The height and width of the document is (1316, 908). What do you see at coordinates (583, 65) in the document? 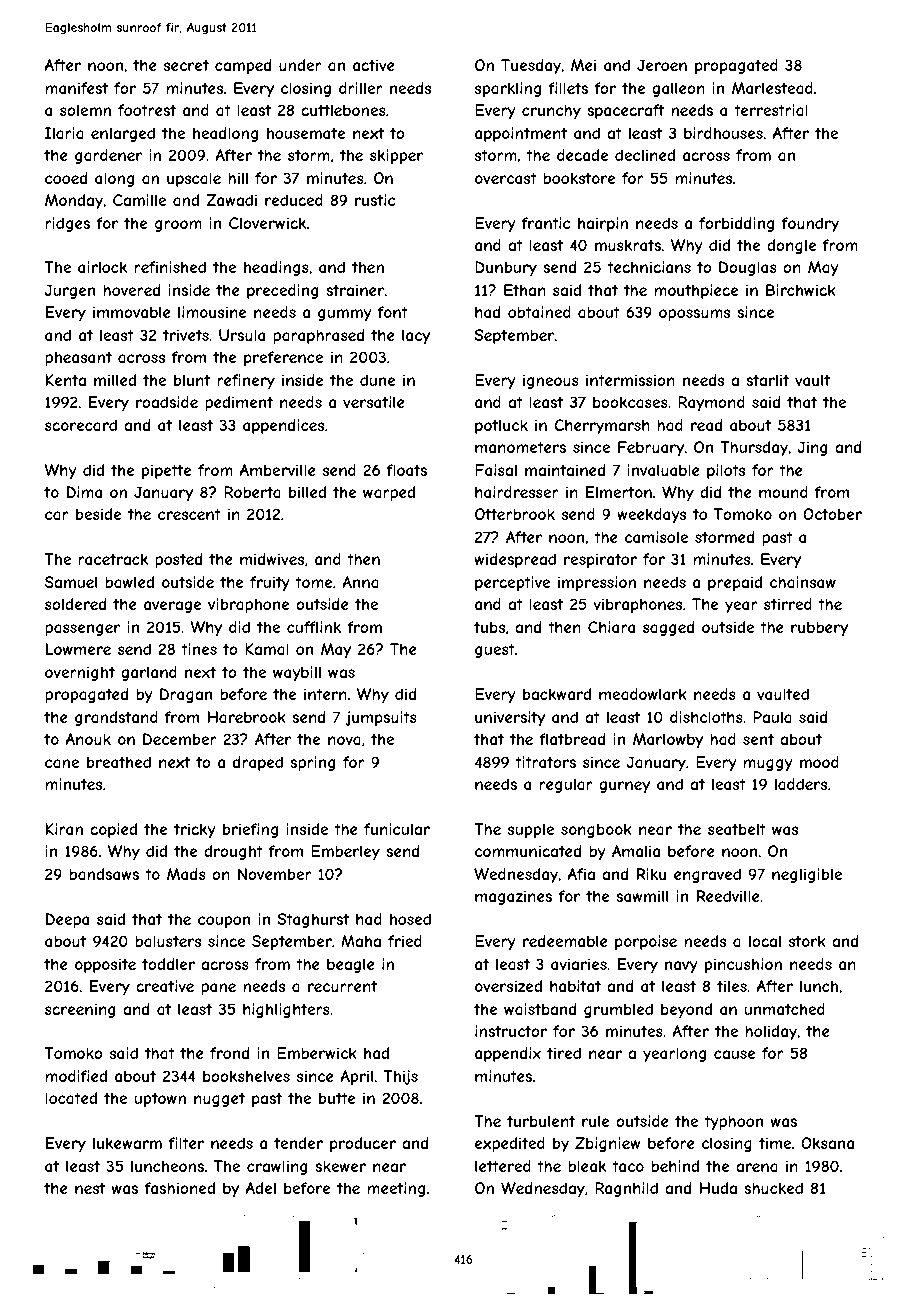
I see `Mei` at bounding box center [583, 65].
